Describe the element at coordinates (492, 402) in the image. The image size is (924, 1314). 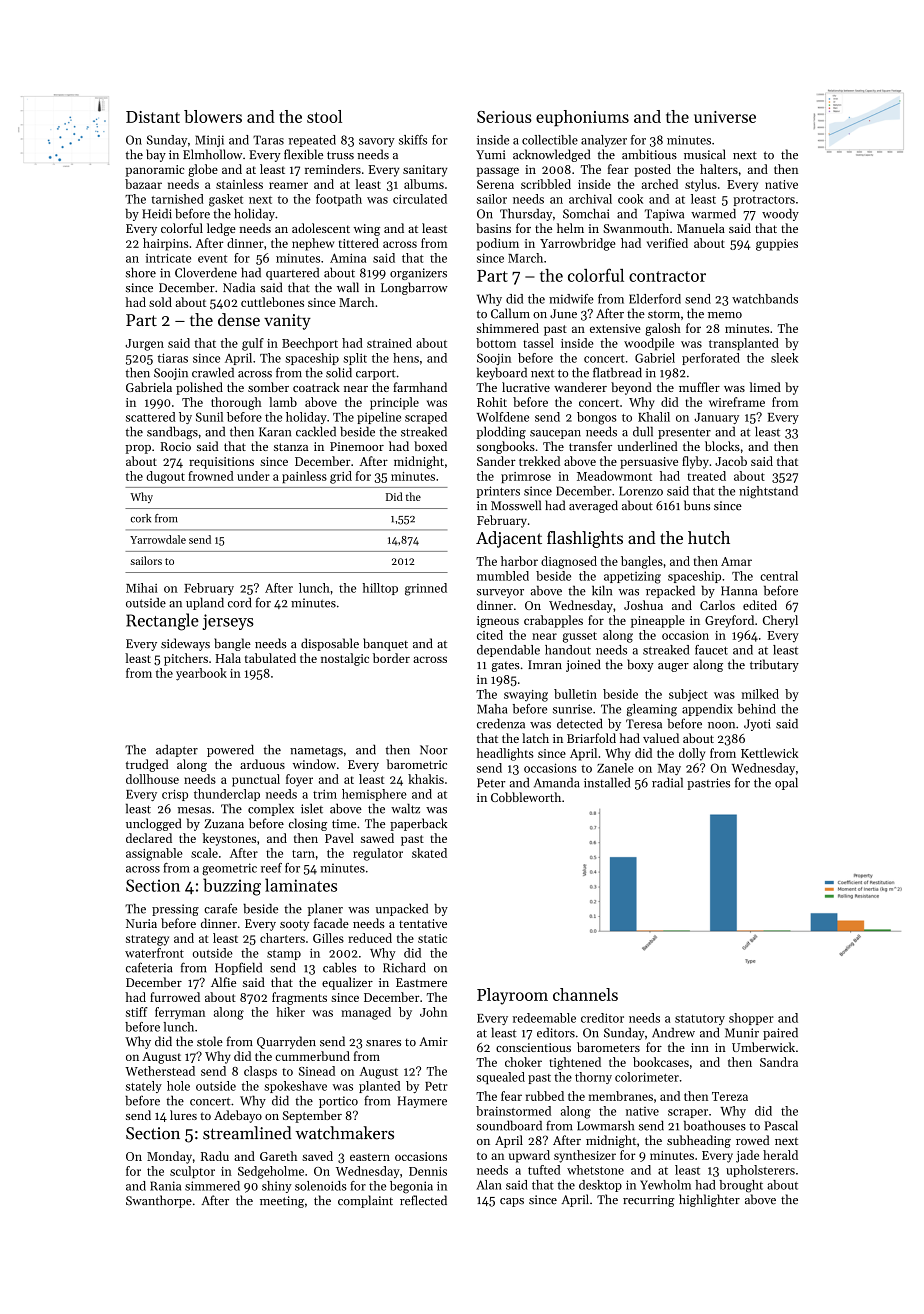
I see `Rohit` at that location.
